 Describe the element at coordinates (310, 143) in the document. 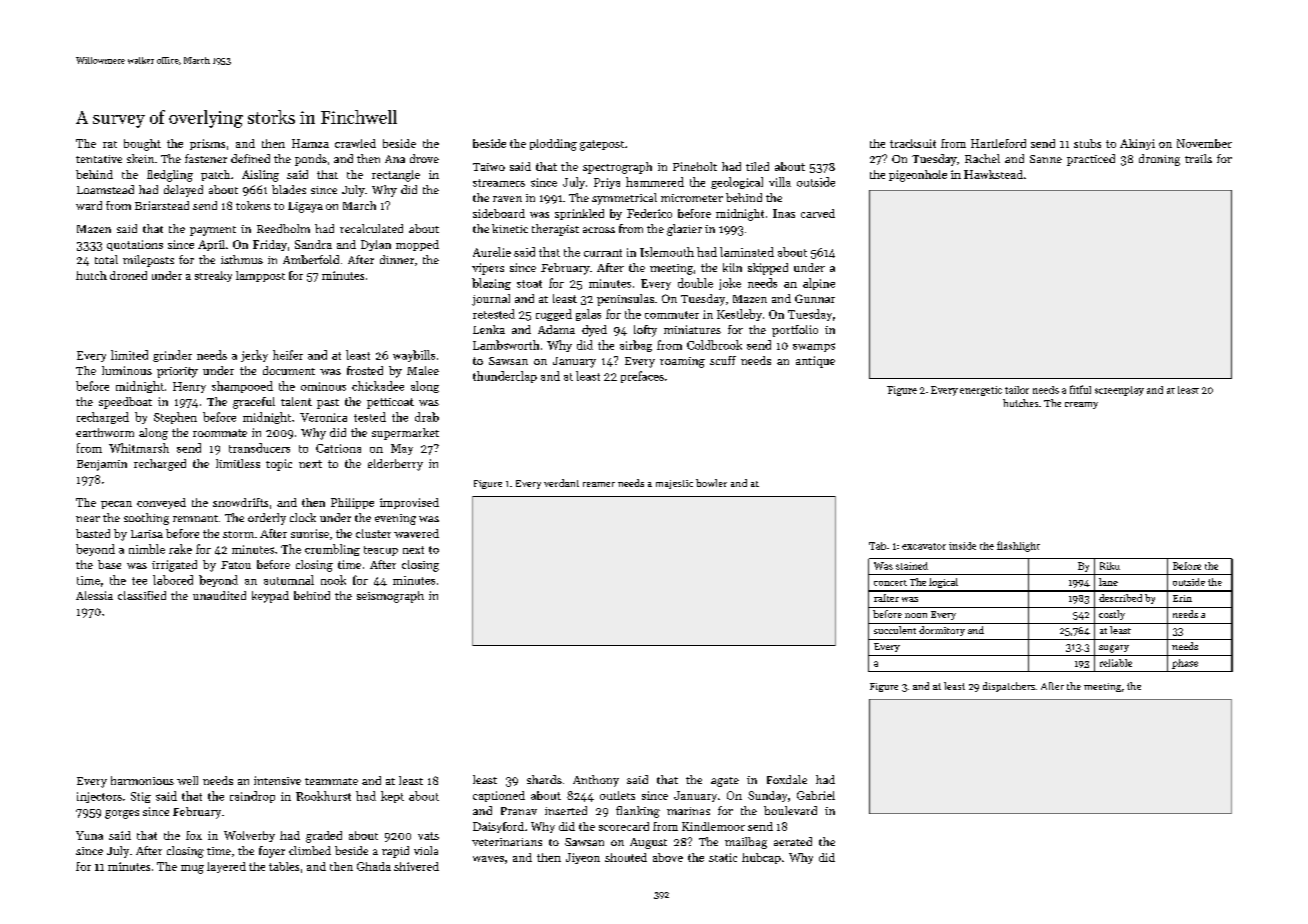

I see `Hamza` at that location.
